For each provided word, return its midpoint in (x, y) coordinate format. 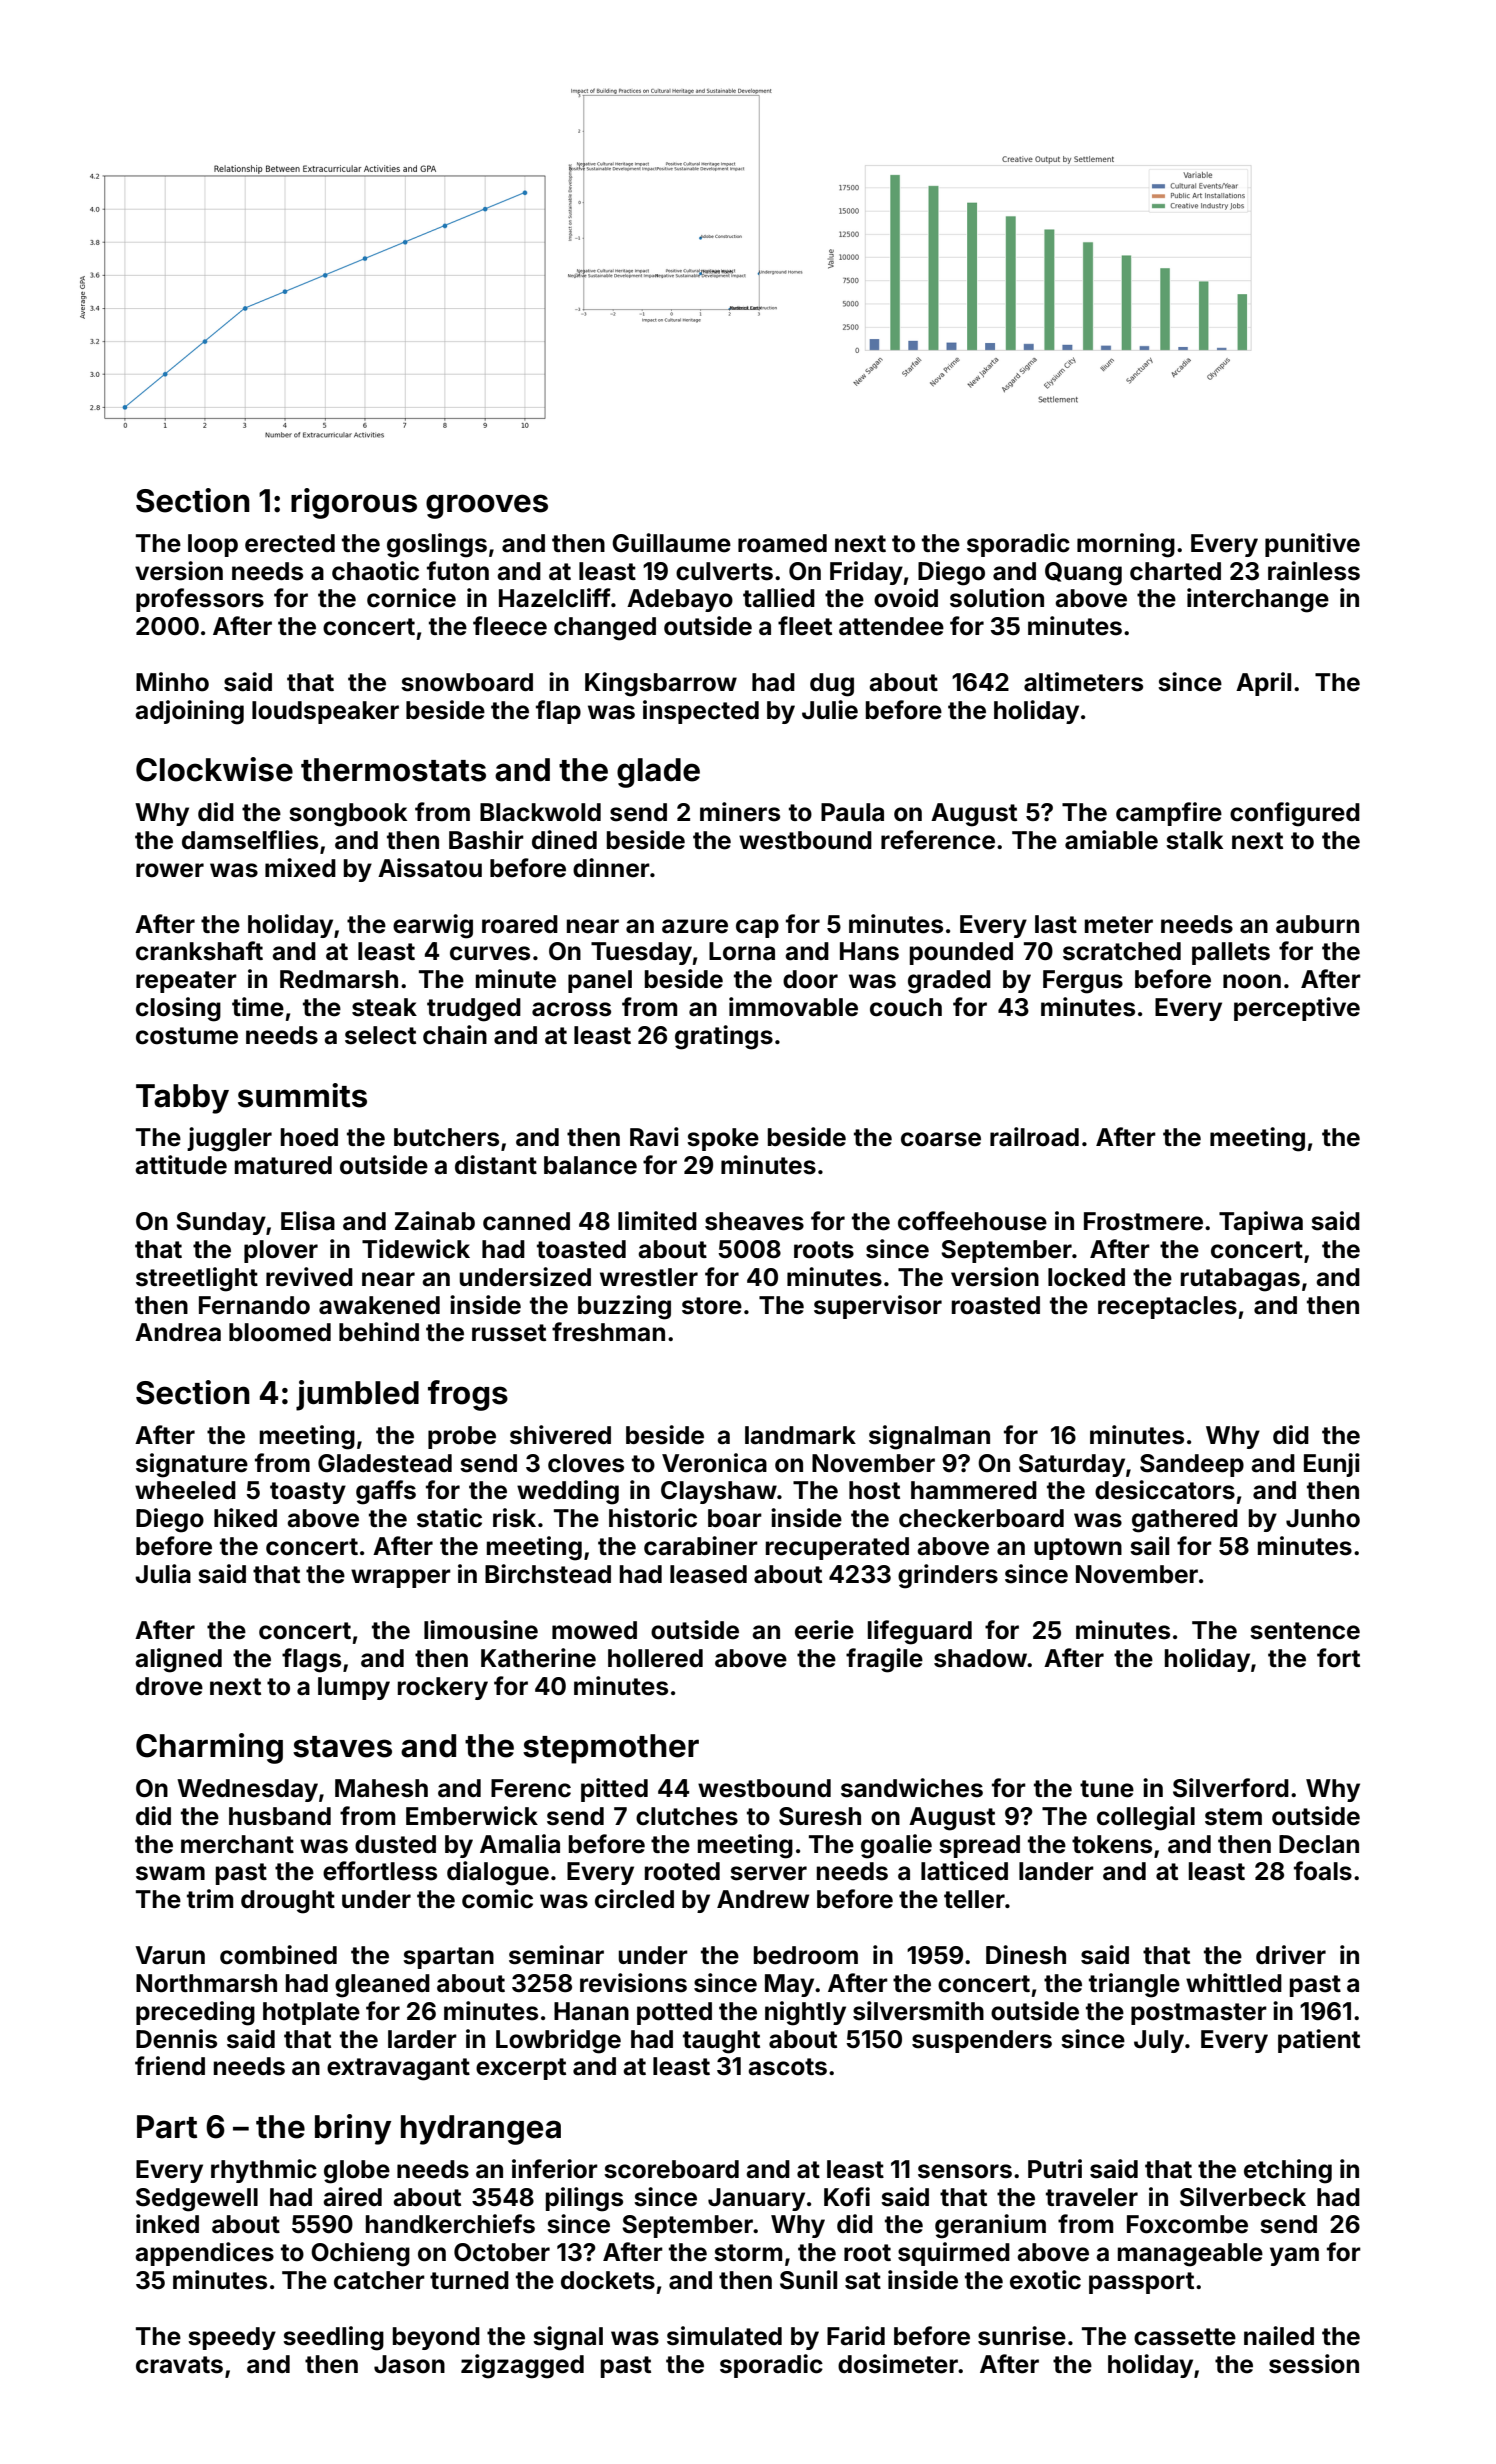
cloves (586, 1463)
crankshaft (199, 951)
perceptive (1297, 1009)
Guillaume (671, 543)
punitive (1312, 545)
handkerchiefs (450, 2224)
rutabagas (1240, 1280)
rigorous (354, 503)
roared (520, 924)
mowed (594, 1630)
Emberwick (472, 1816)
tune (1107, 1789)
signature (192, 1465)
